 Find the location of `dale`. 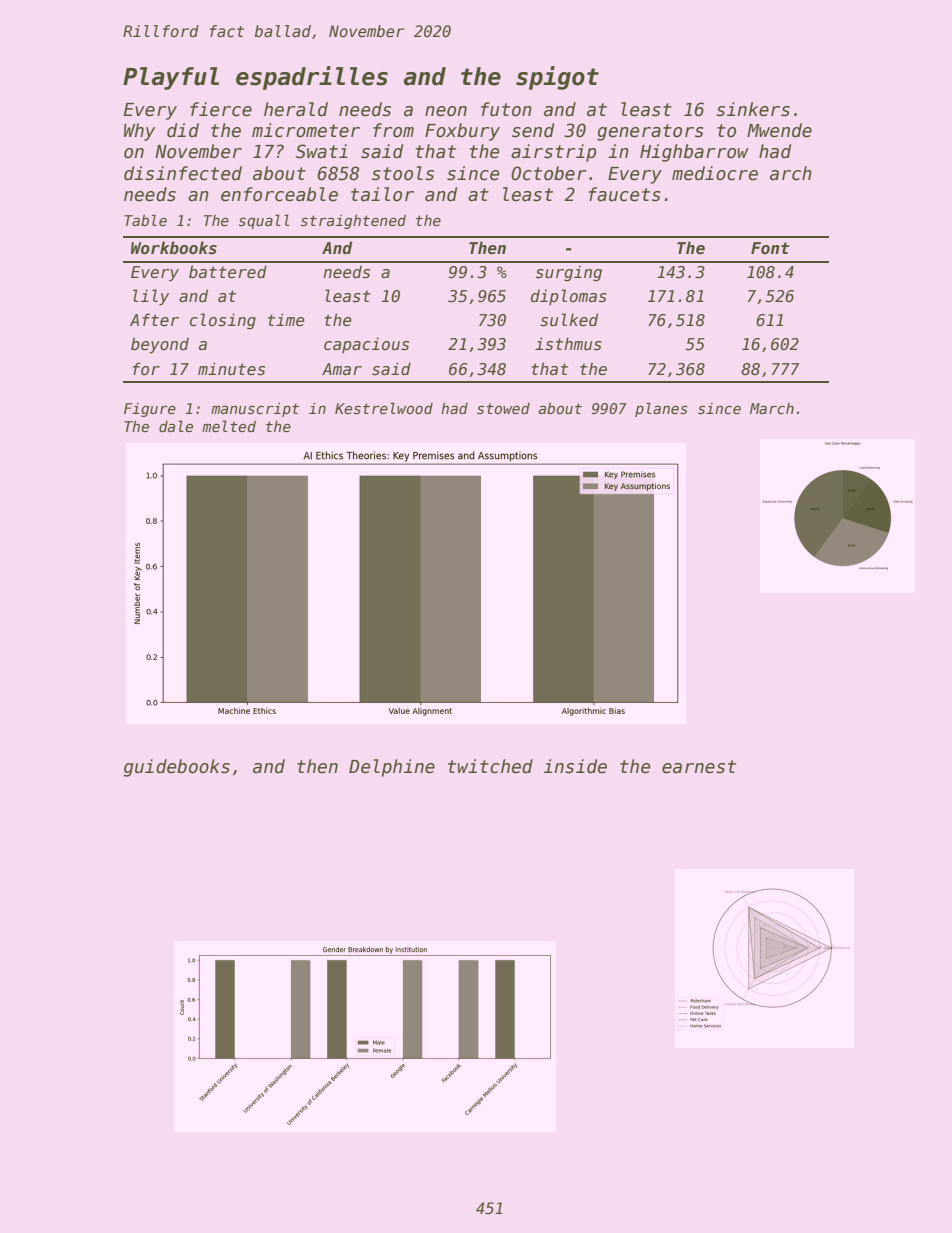

dale is located at coordinates (176, 426).
